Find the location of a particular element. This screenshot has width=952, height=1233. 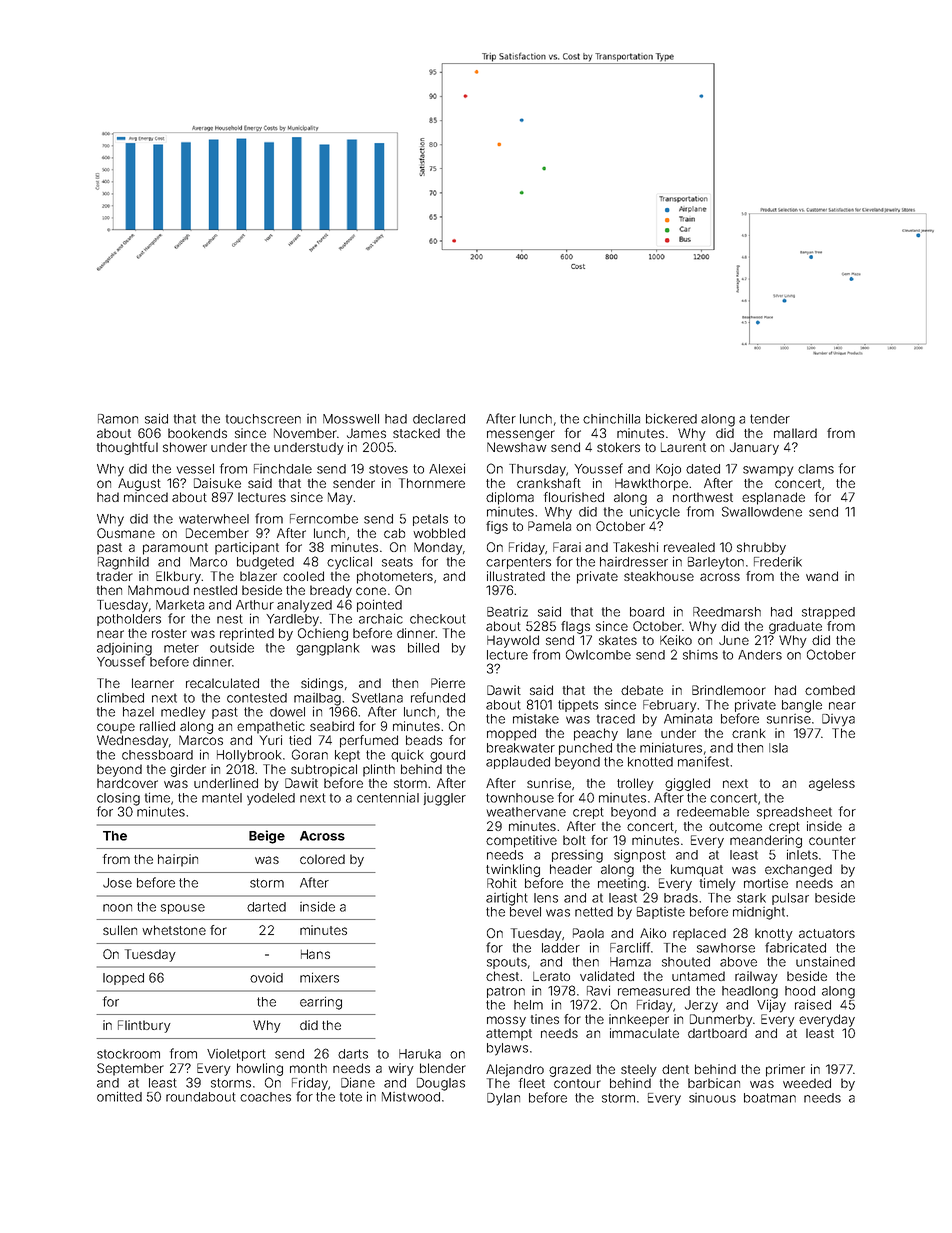

Divya is located at coordinates (838, 720).
